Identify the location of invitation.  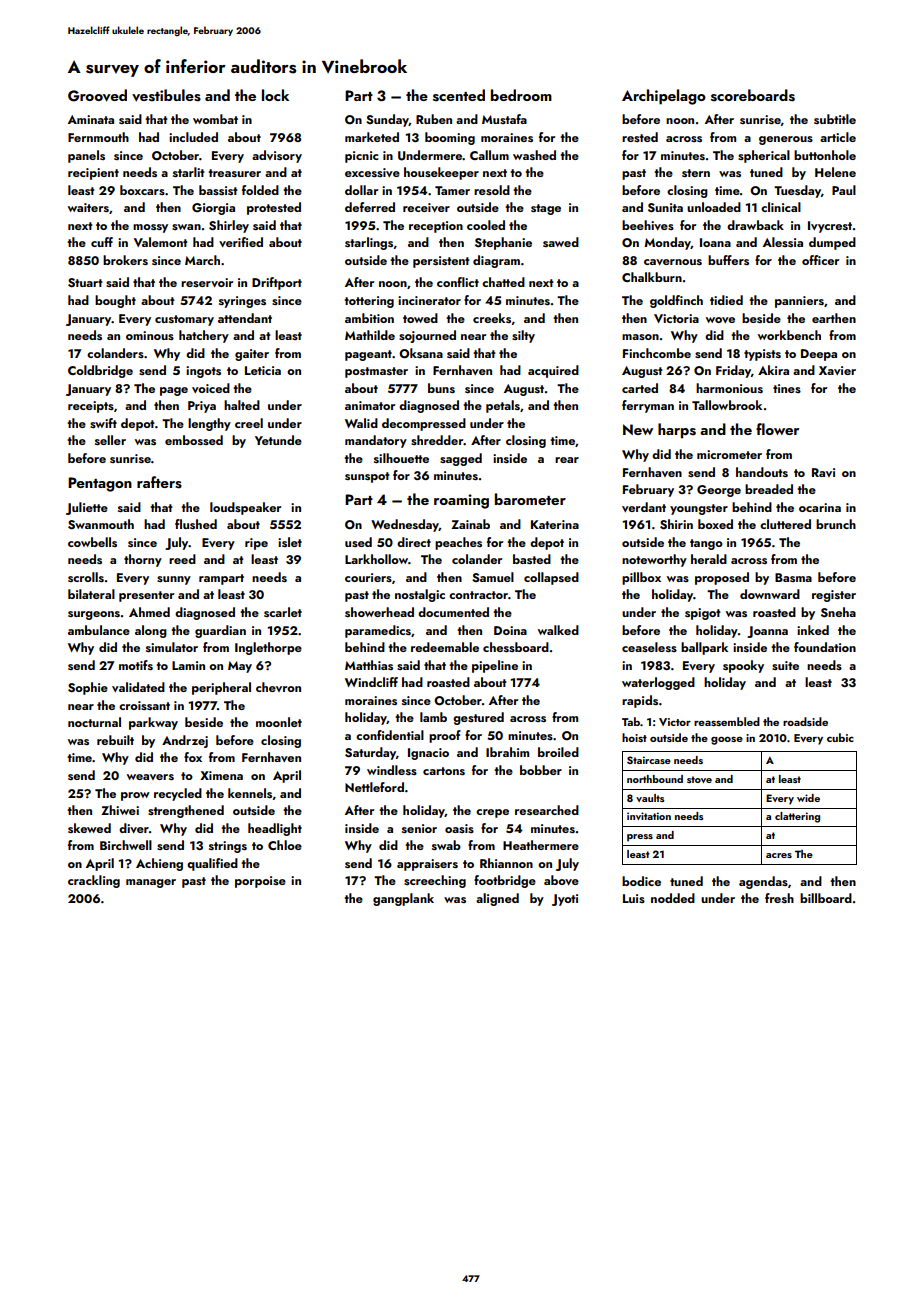
(649, 816).
